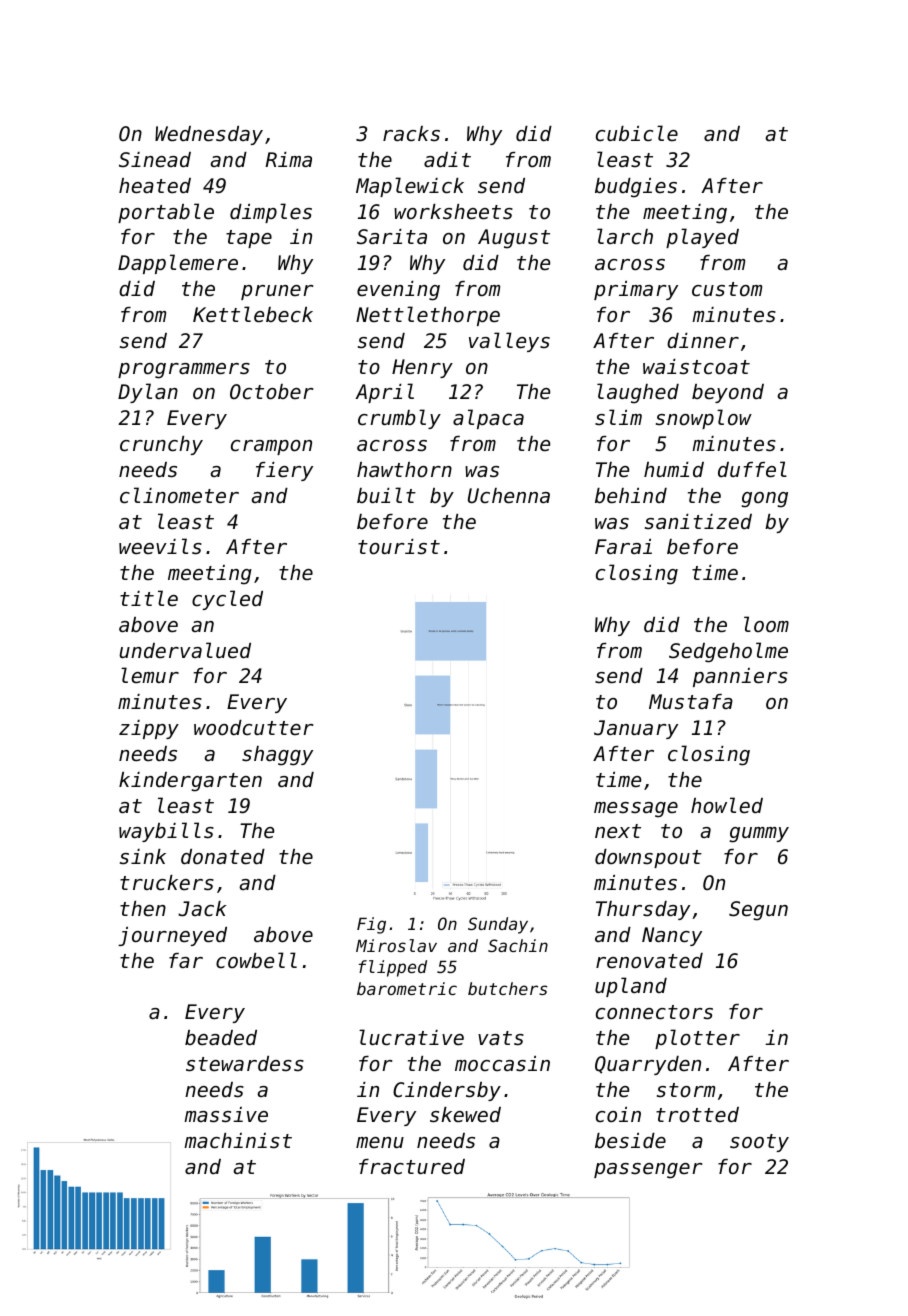 The image size is (908, 1316). I want to click on Sarita, so click(392, 237).
